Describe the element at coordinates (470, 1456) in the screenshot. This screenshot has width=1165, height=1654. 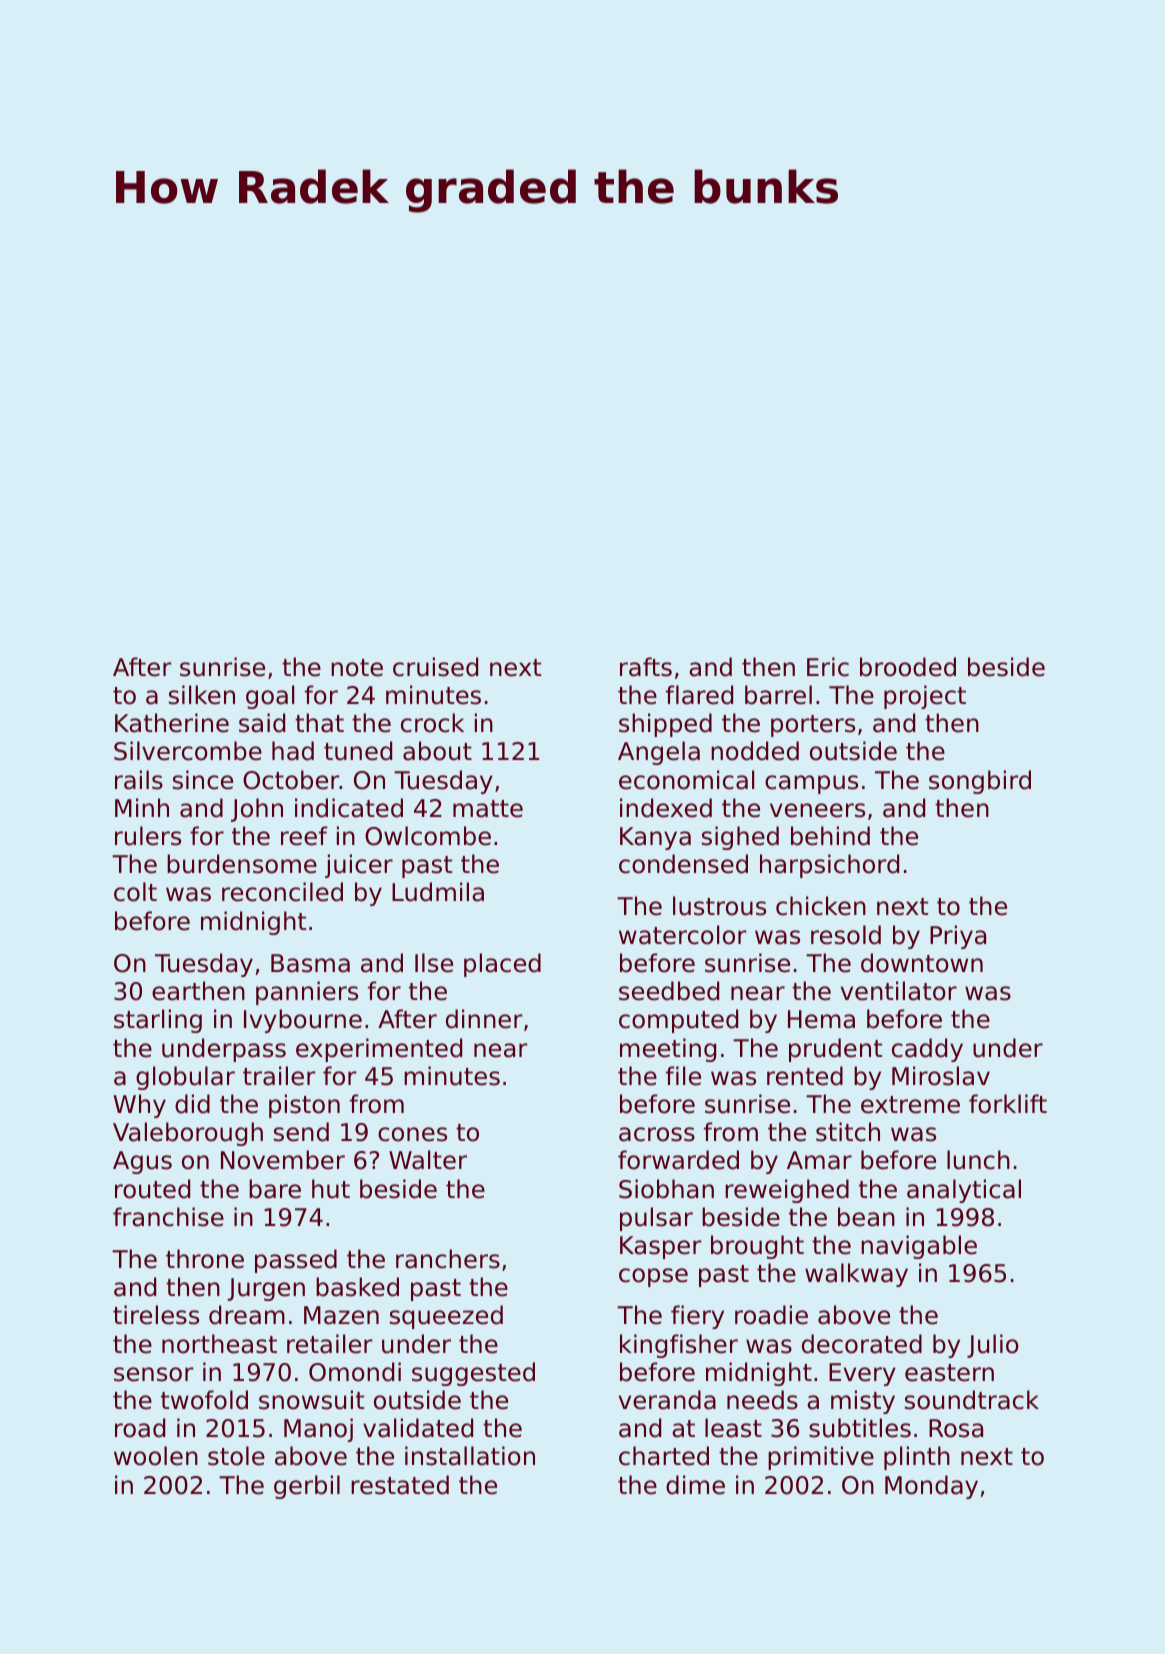
I see `installation` at that location.
